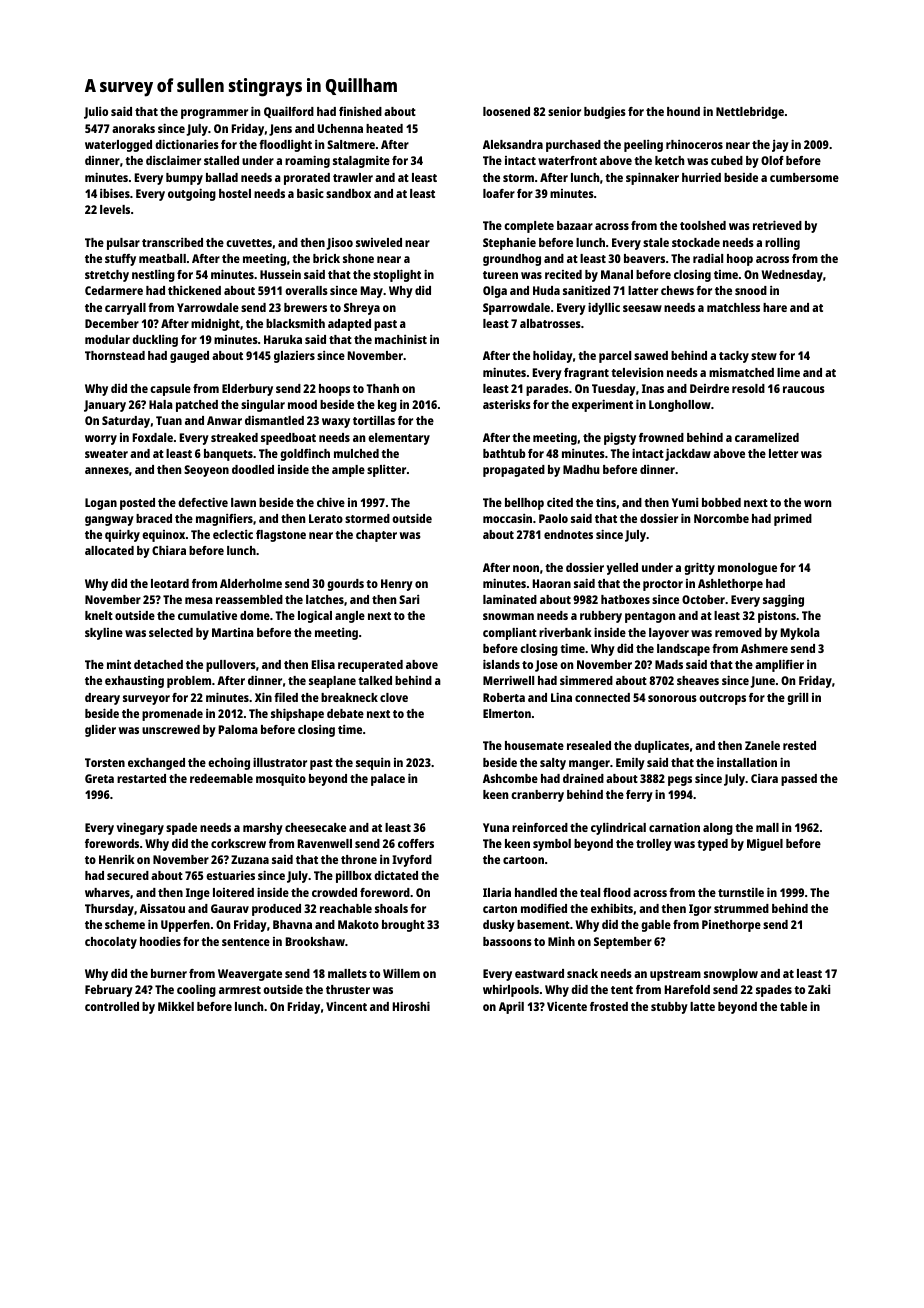 The height and width of the screenshot is (1308, 924). What do you see at coordinates (764, 648) in the screenshot?
I see `Ashmere` at bounding box center [764, 648].
